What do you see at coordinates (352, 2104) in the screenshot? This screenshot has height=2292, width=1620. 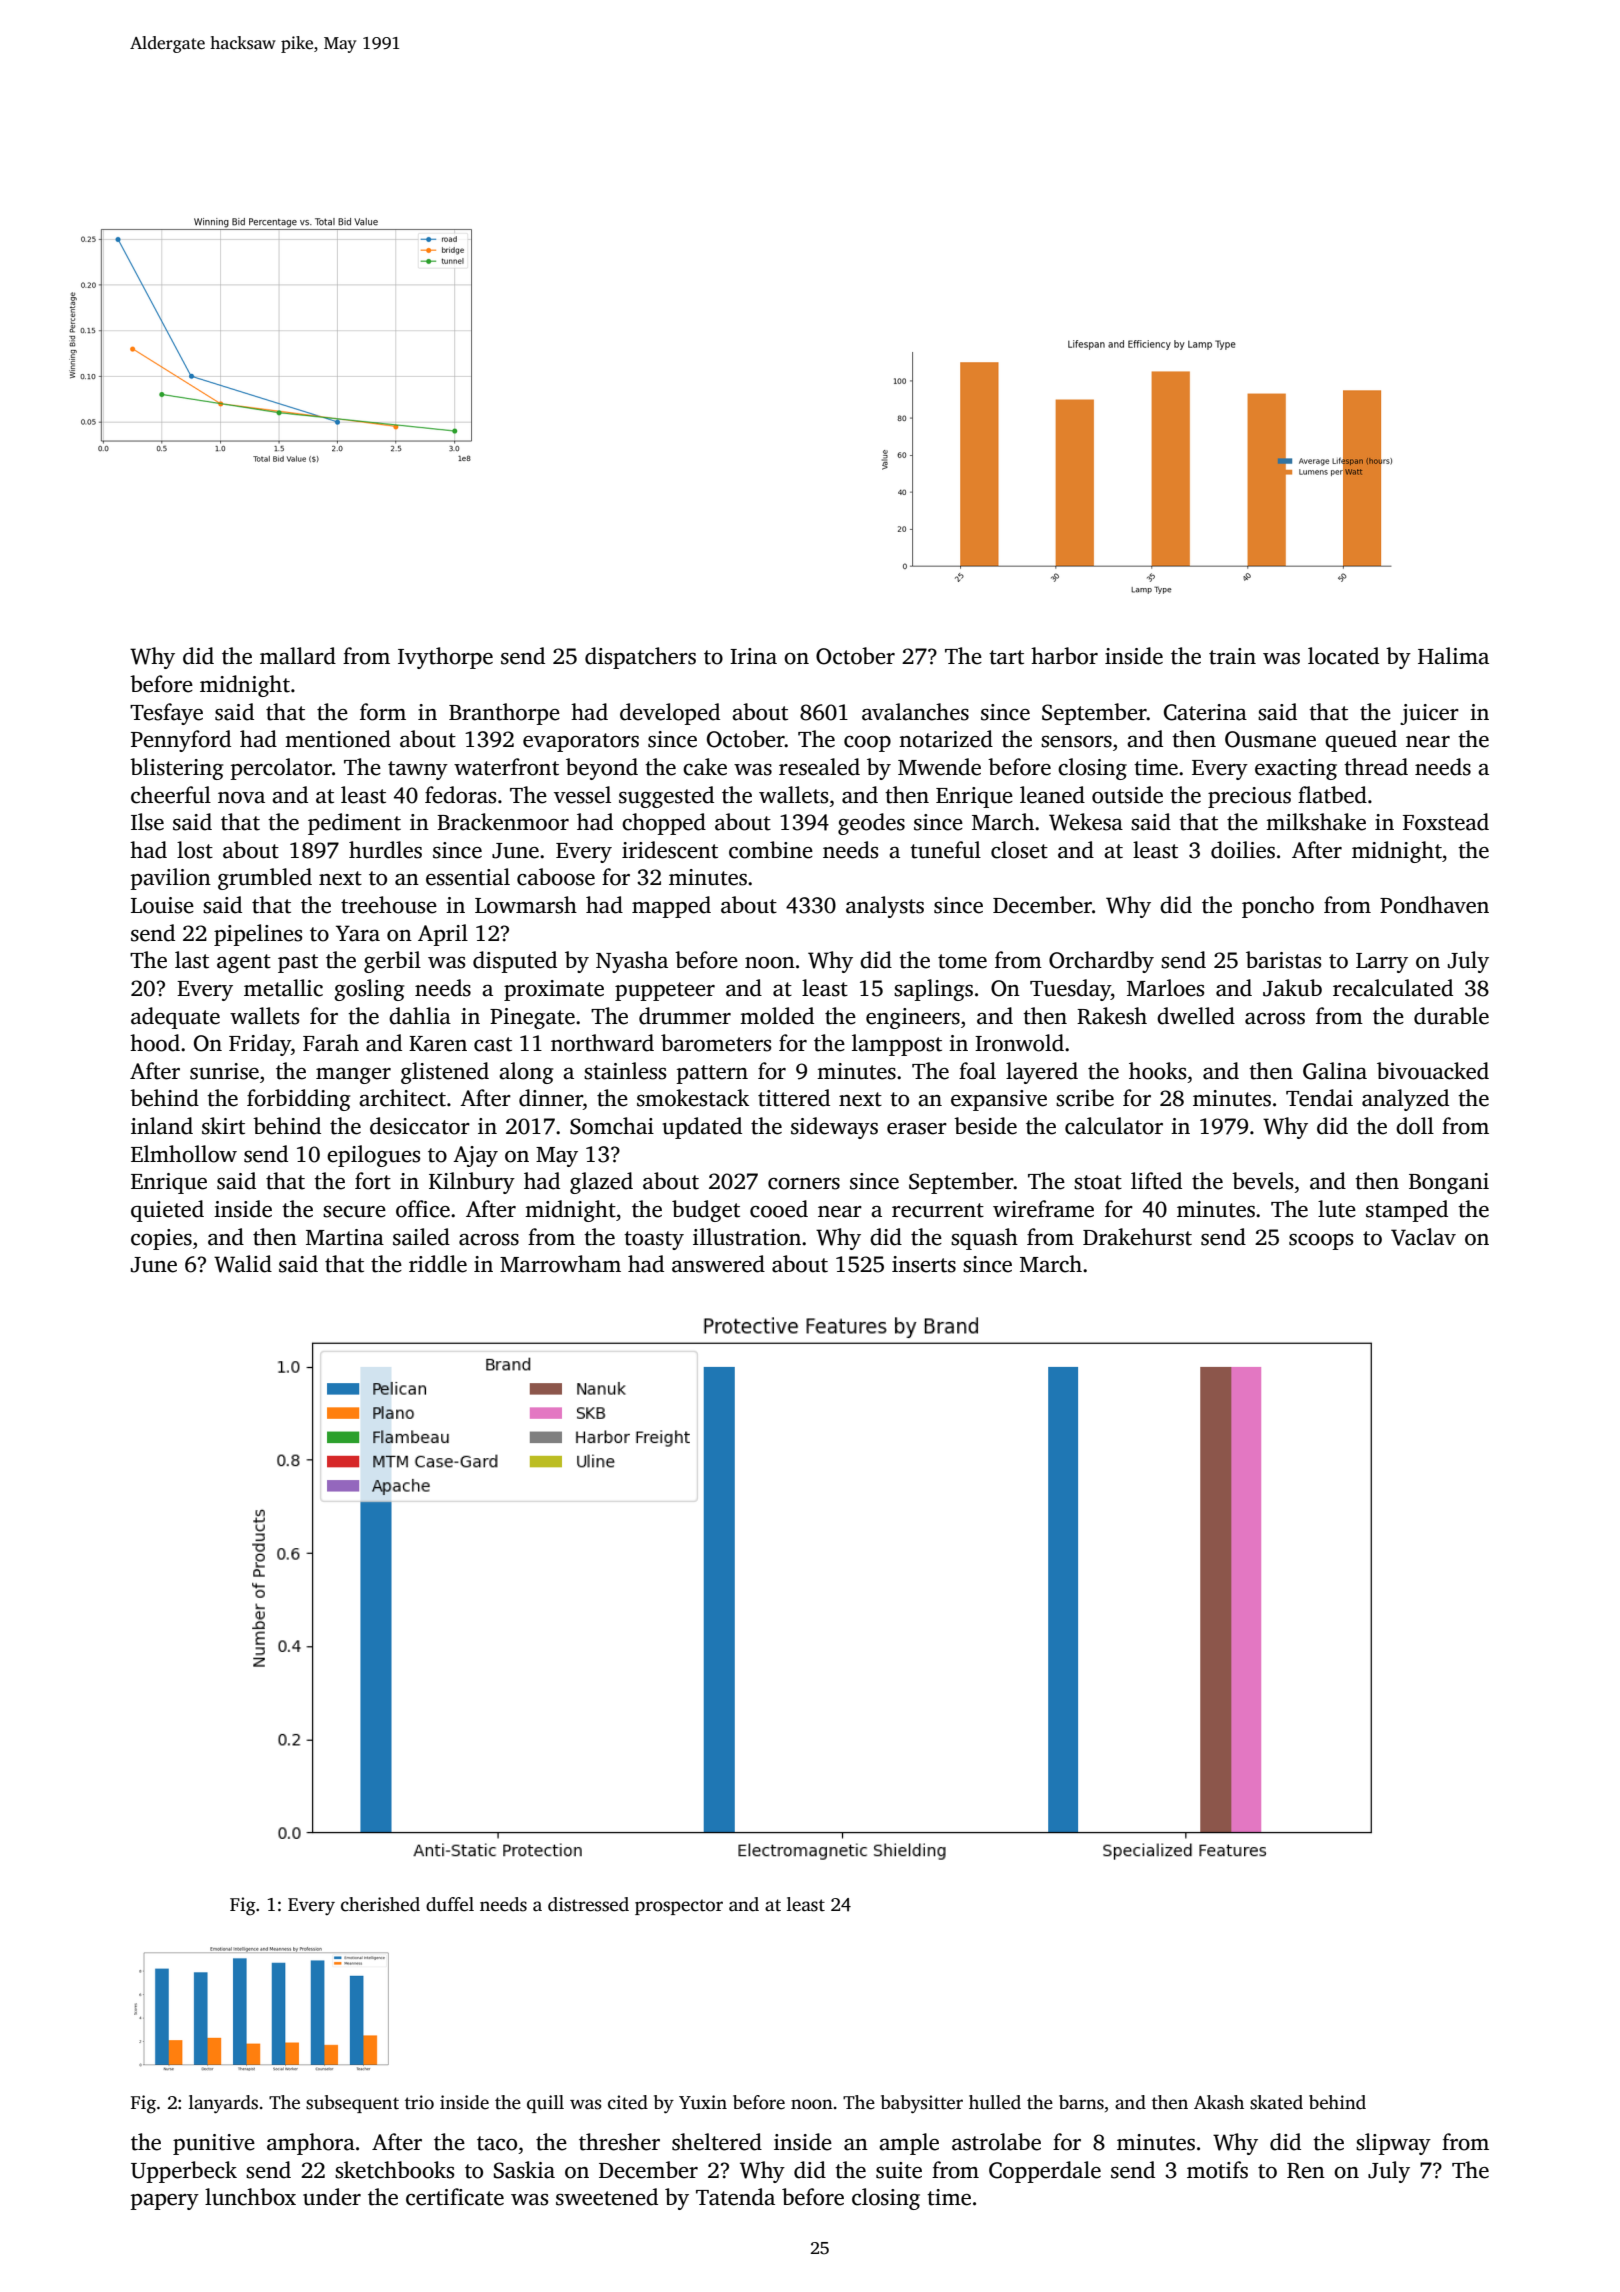 I see `subsequent` at bounding box center [352, 2104].
